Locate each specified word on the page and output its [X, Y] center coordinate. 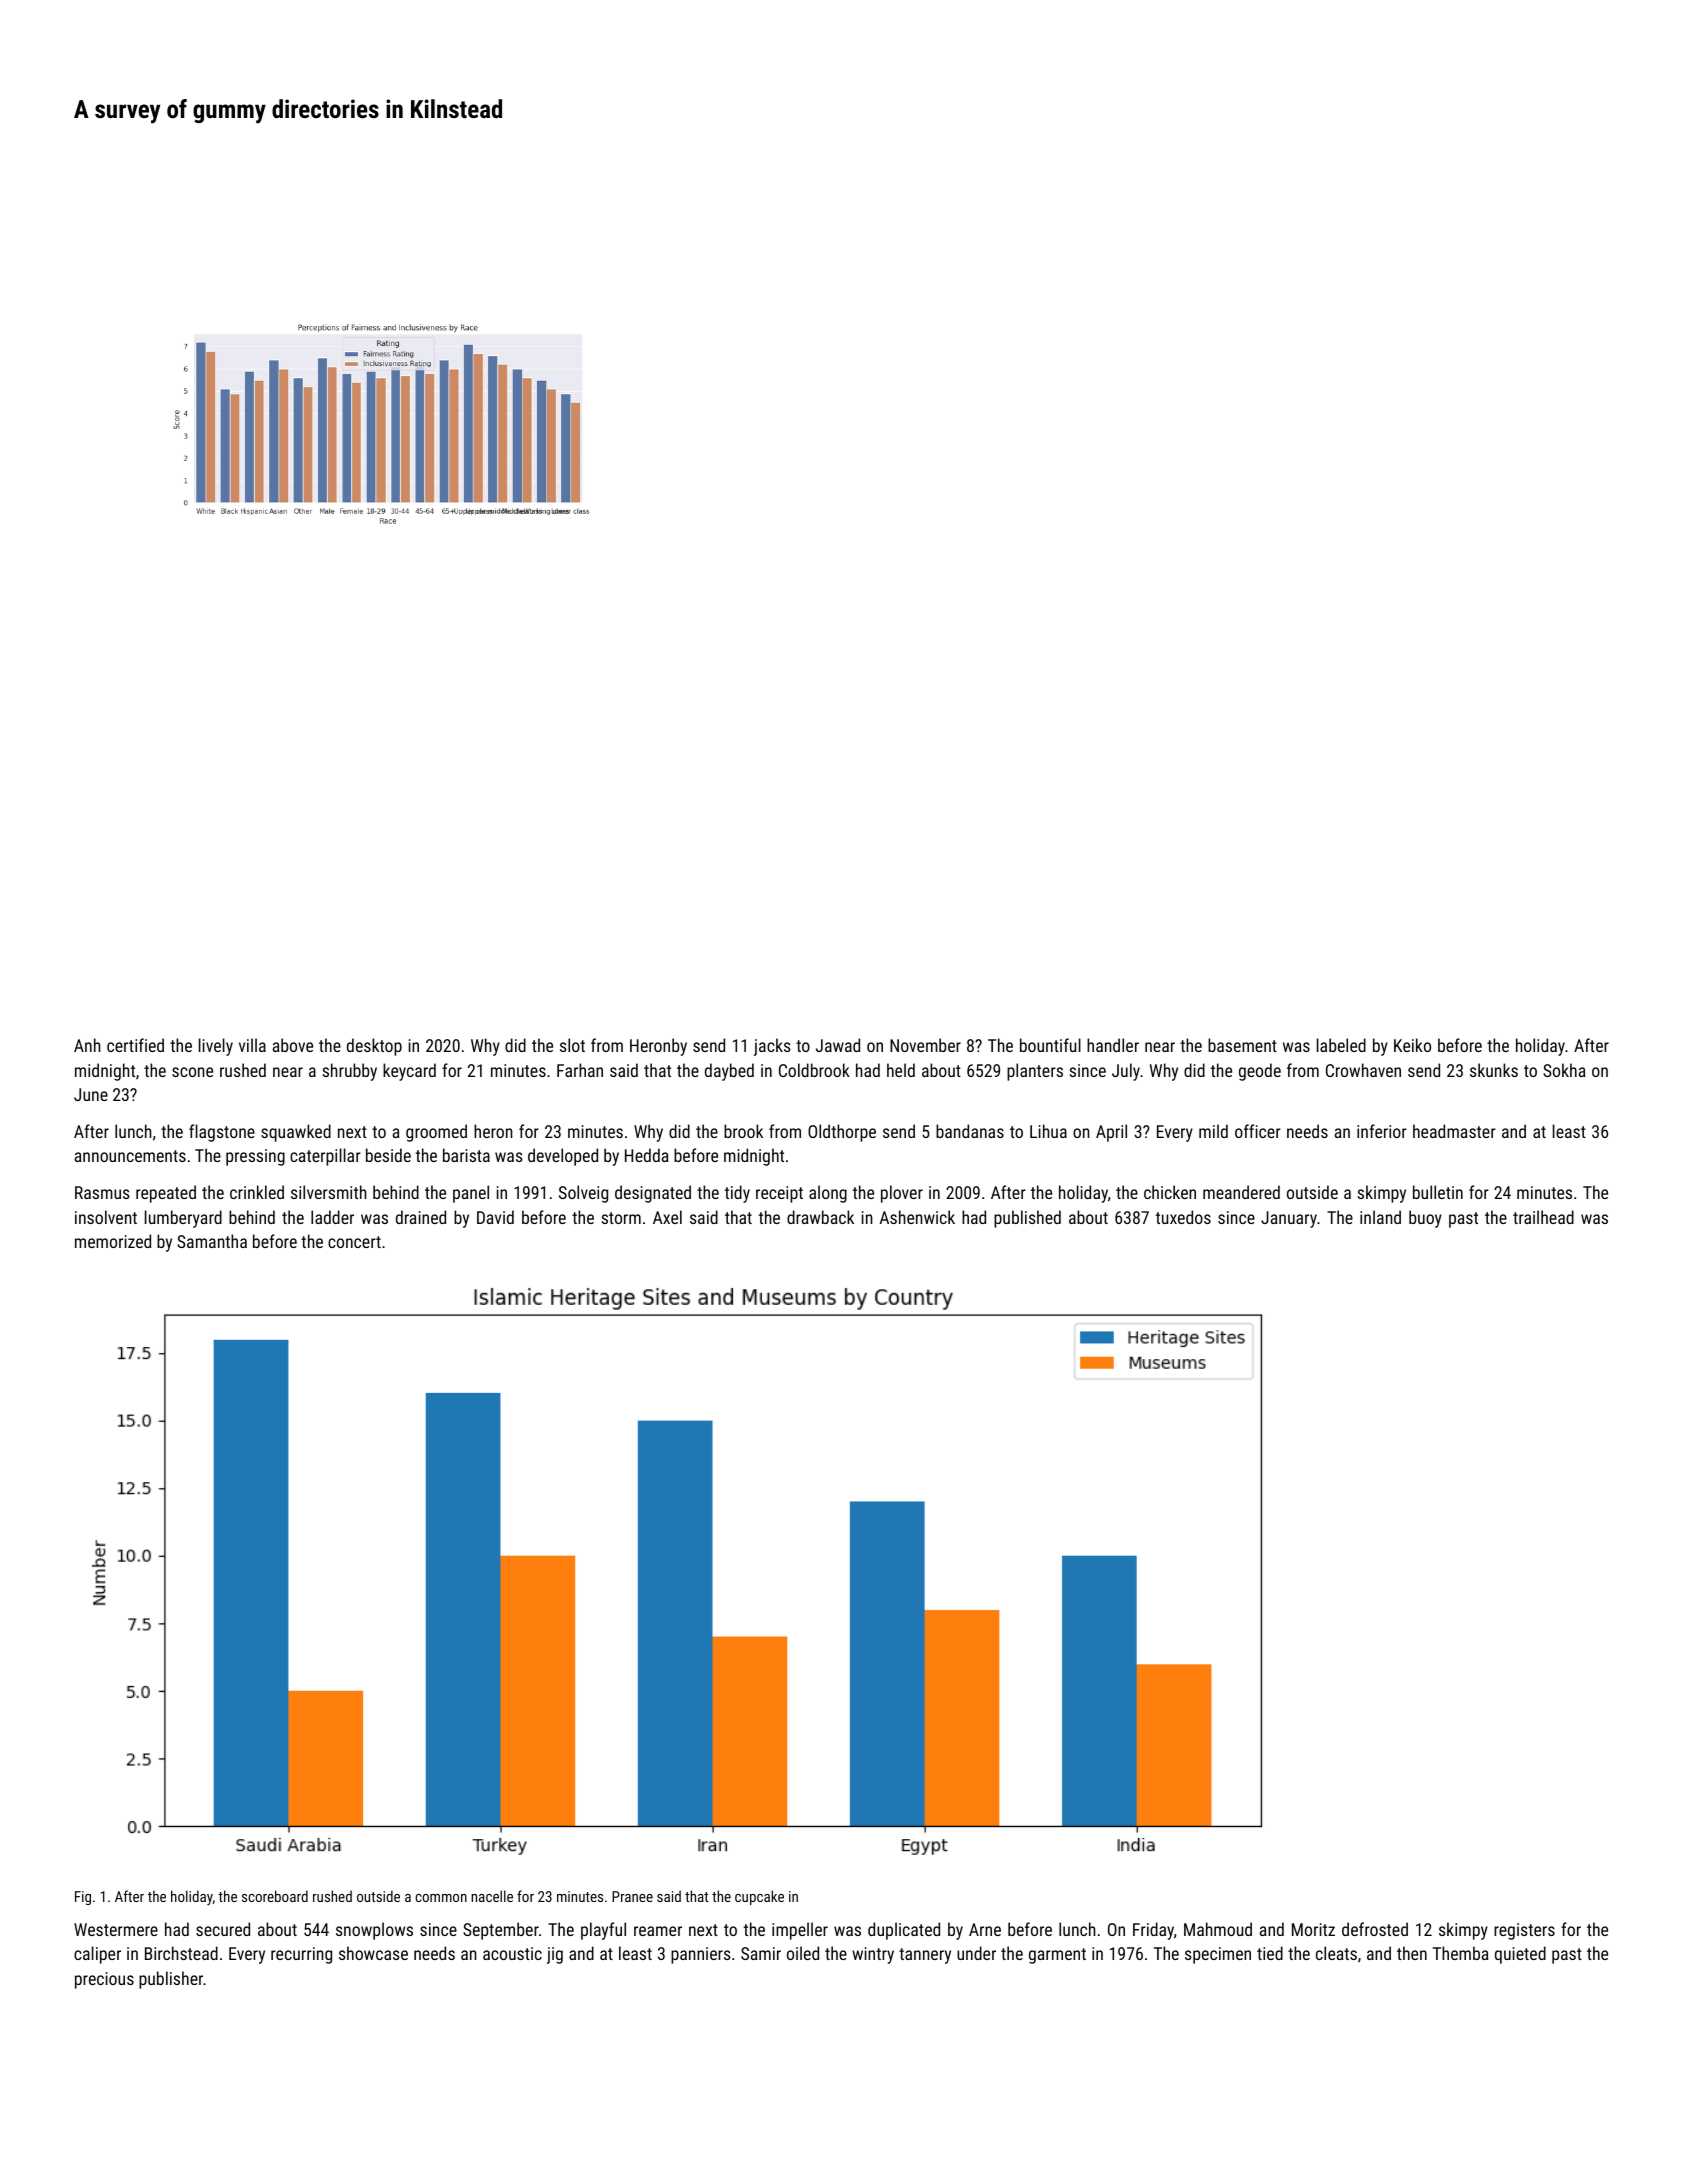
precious [104, 1980]
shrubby [349, 1072]
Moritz [1313, 1929]
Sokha [1564, 1070]
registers [1524, 1931]
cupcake [759, 1897]
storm [621, 1218]
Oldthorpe [842, 1133]
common [441, 1898]
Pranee [632, 1896]
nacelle [492, 1896]
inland [1380, 1217]
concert [354, 1242]
